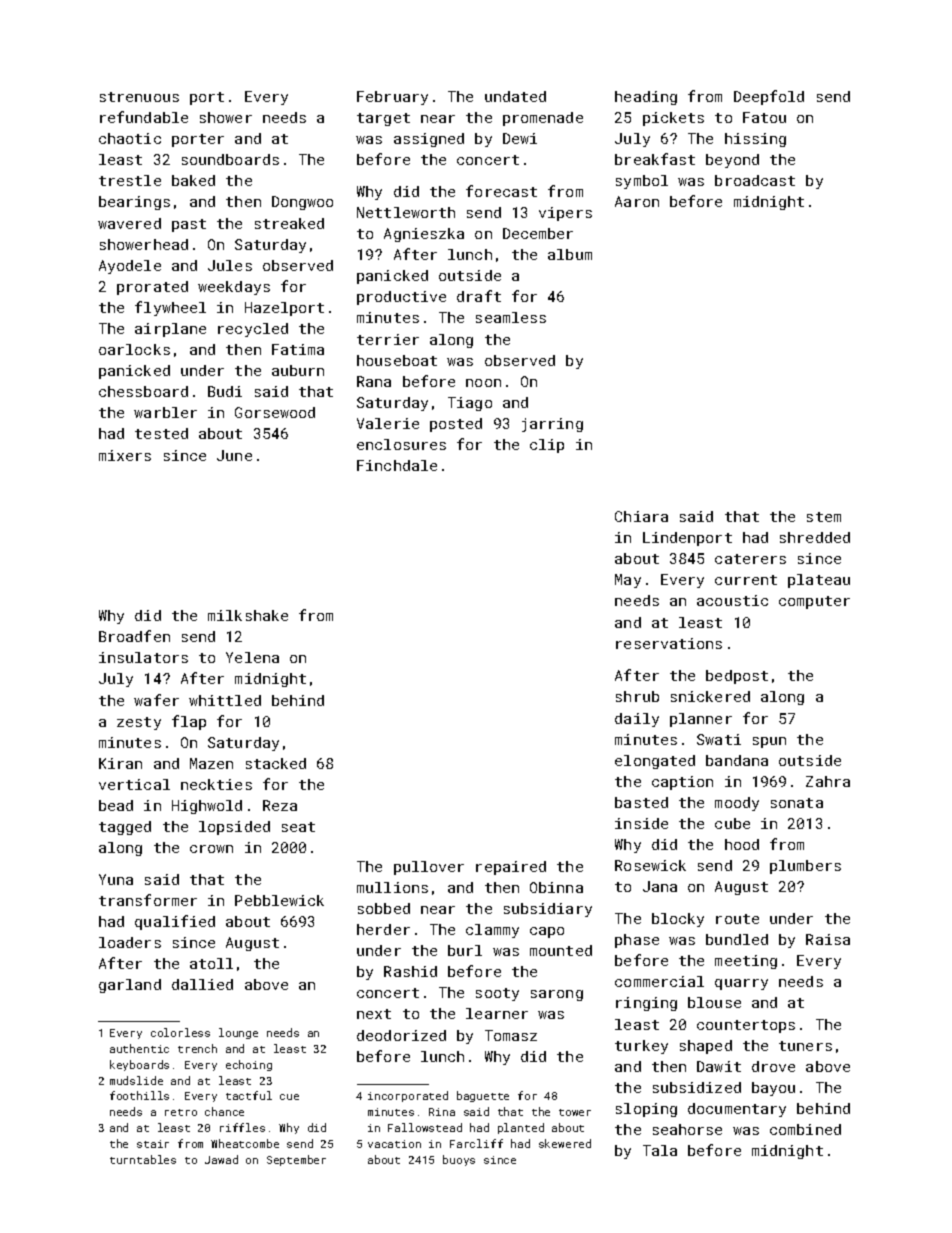 This screenshot has width=952, height=1233. Describe the element at coordinates (824, 517) in the screenshot. I see `stem` at that location.
